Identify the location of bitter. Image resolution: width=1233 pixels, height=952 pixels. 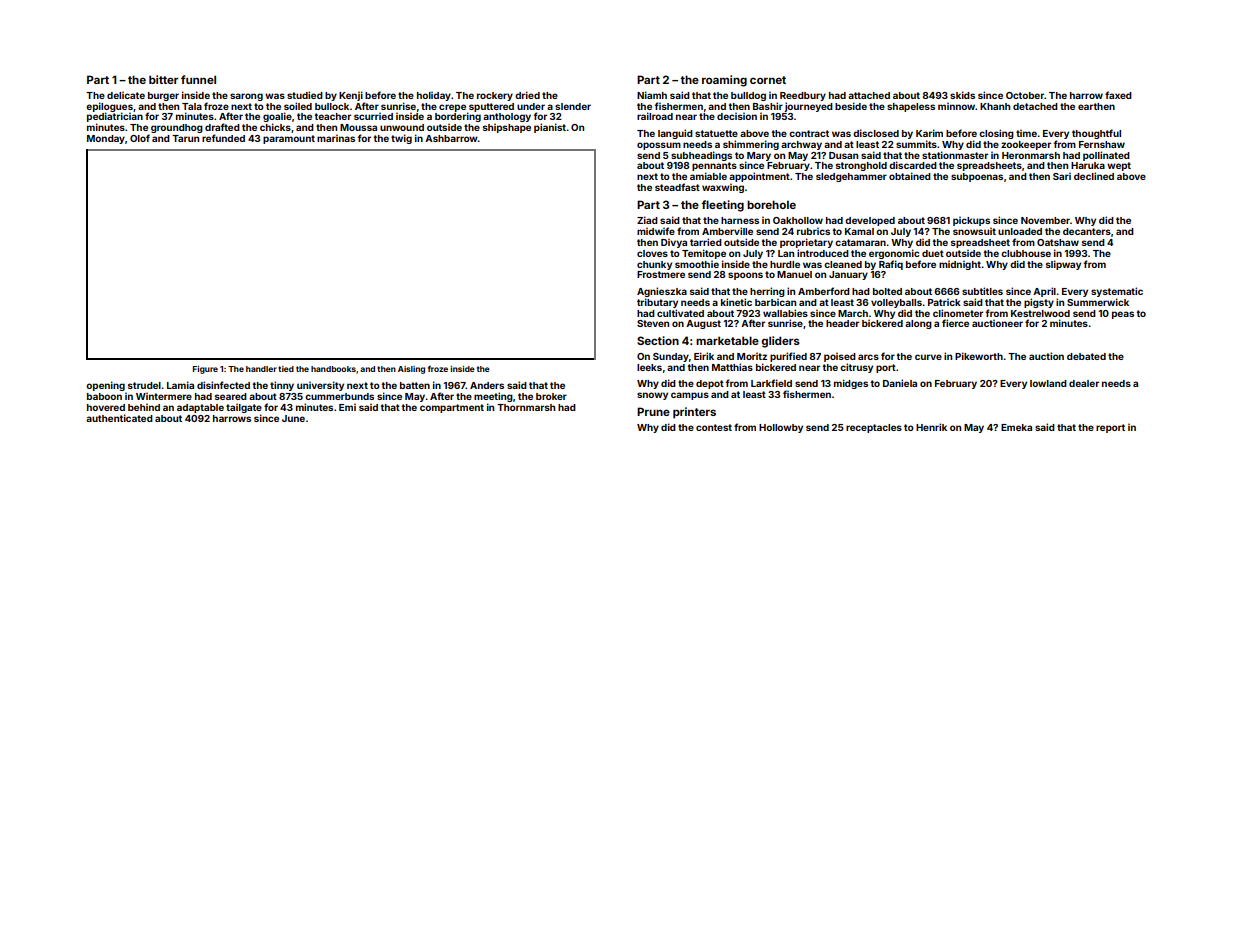
(163, 79).
